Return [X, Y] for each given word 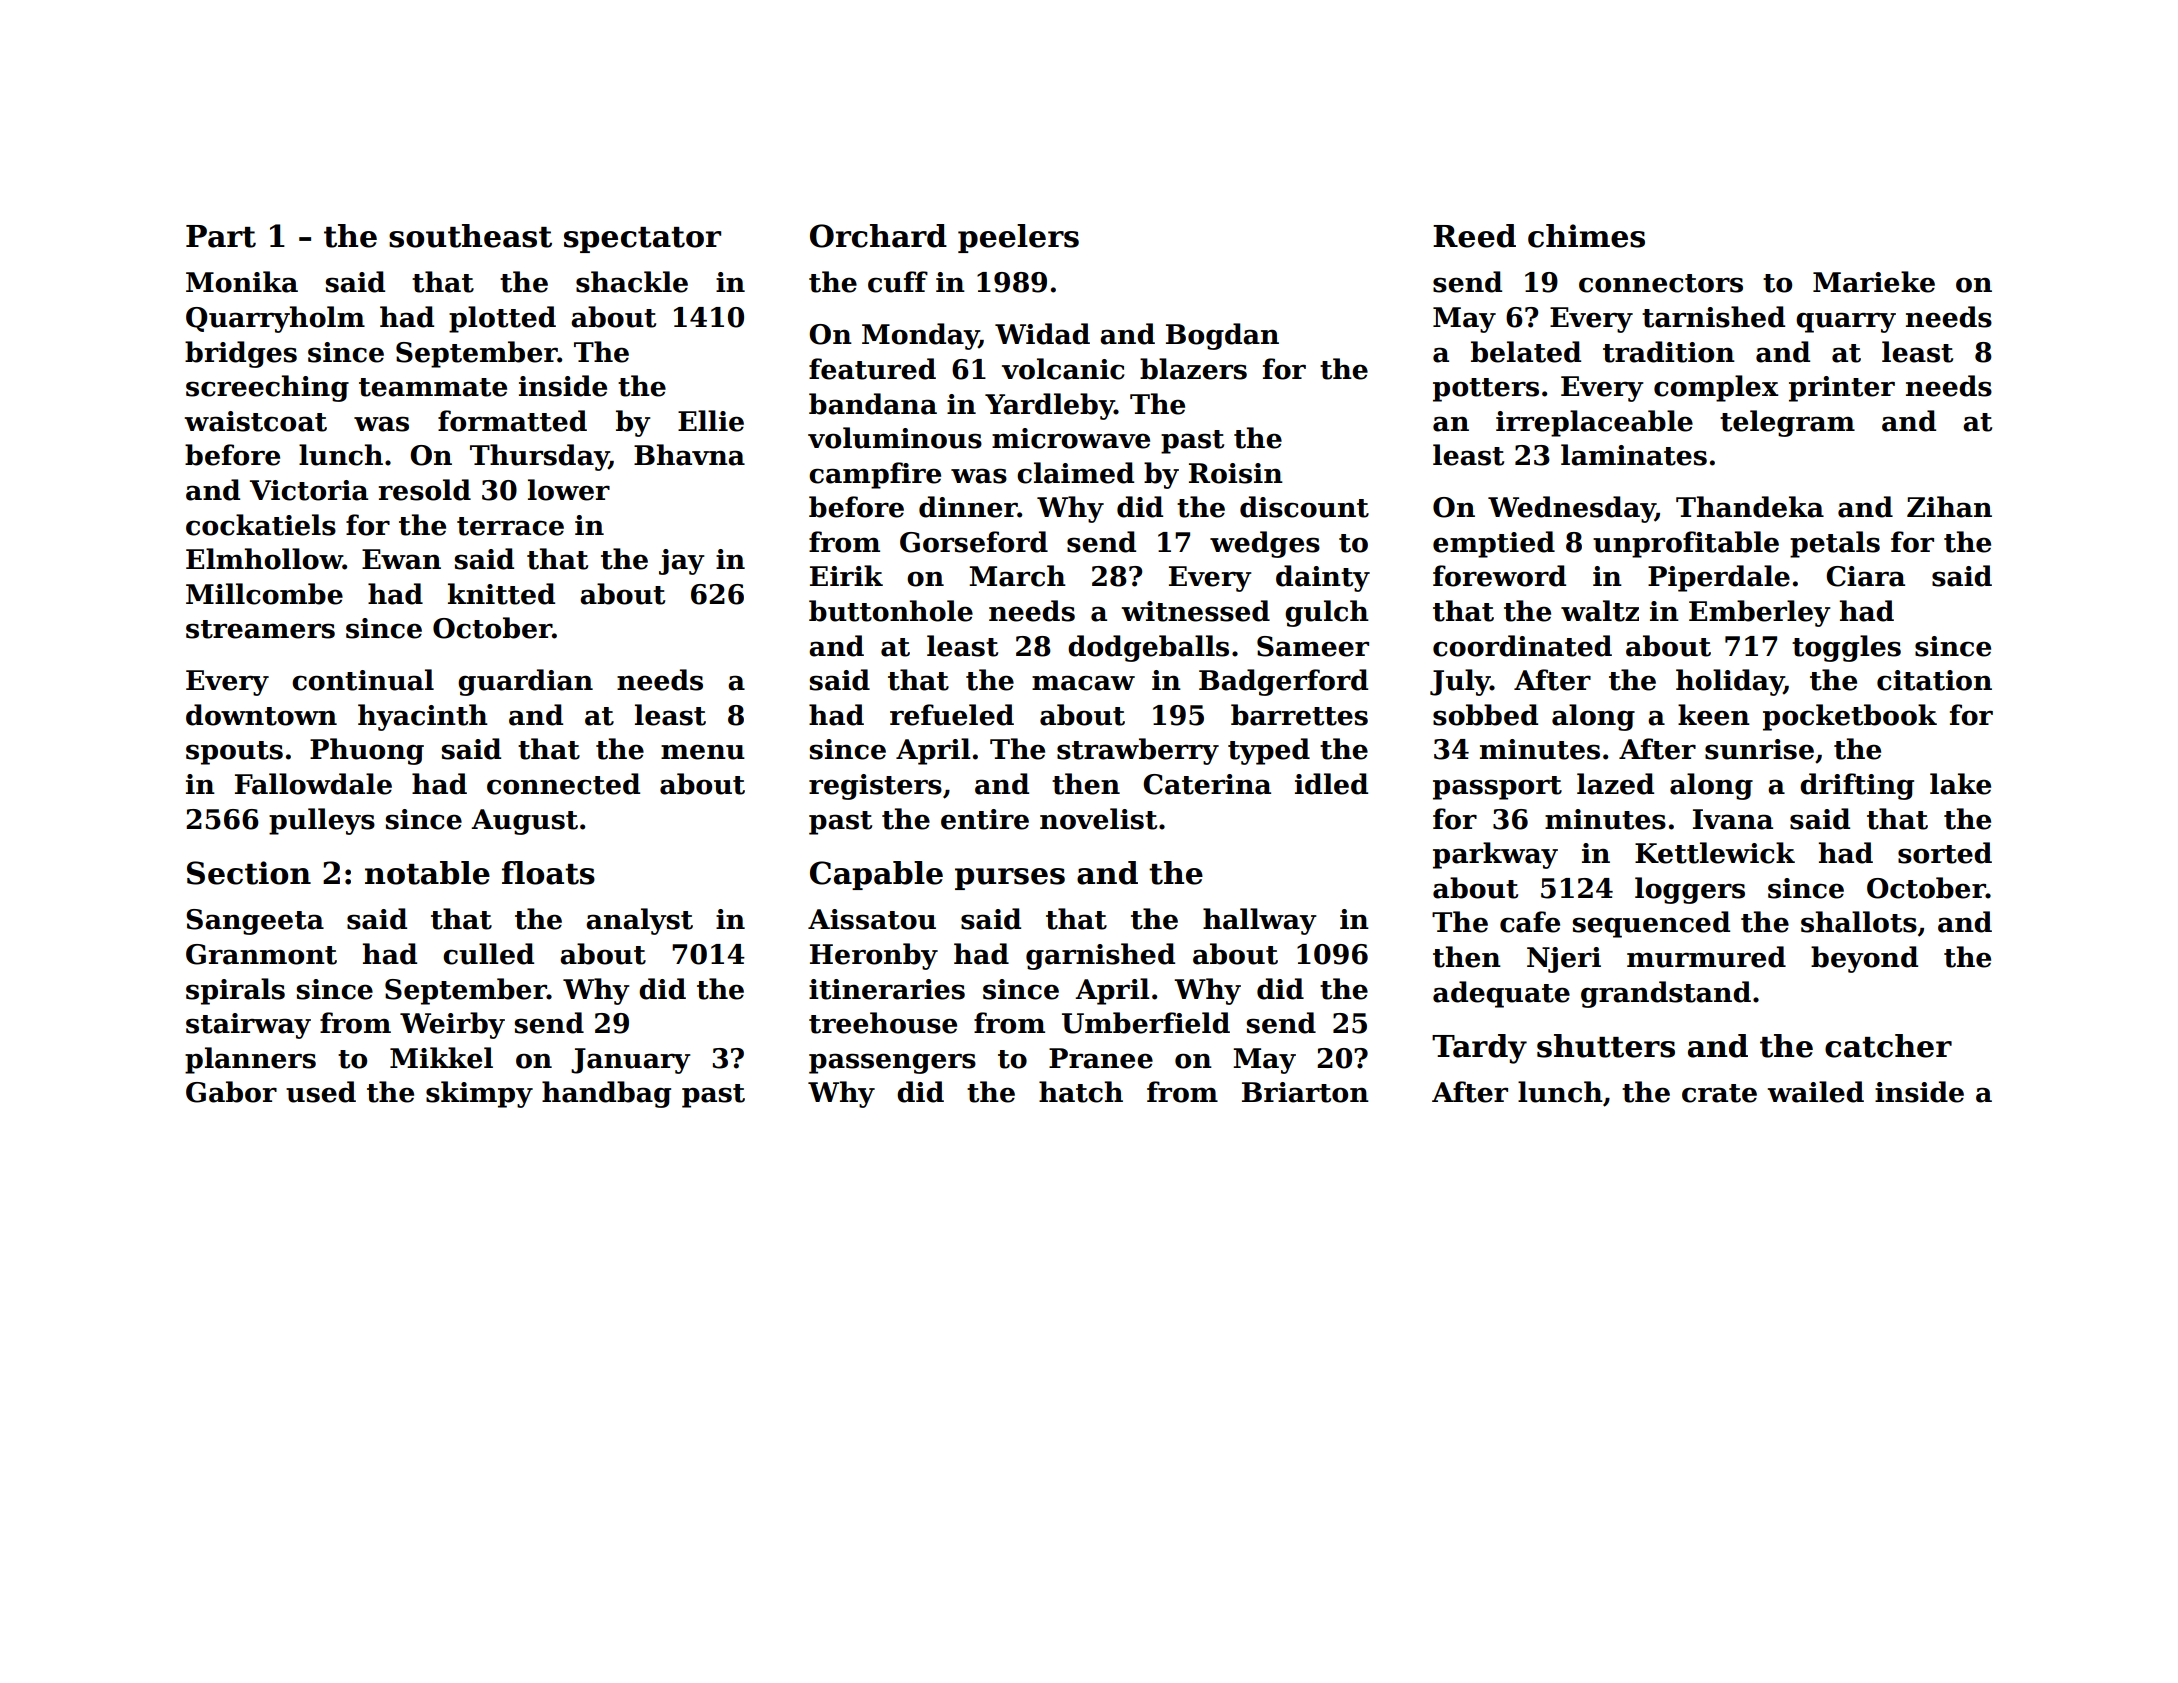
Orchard [878, 236]
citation [1934, 680]
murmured [1706, 957]
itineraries [887, 989]
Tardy [1479, 1049]
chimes [1586, 236]
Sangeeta [255, 922]
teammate [433, 387]
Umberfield [1146, 1023]
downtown [261, 715]
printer [1842, 389]
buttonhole [891, 611]
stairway [248, 1026]
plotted [502, 319]
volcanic [1063, 369]
